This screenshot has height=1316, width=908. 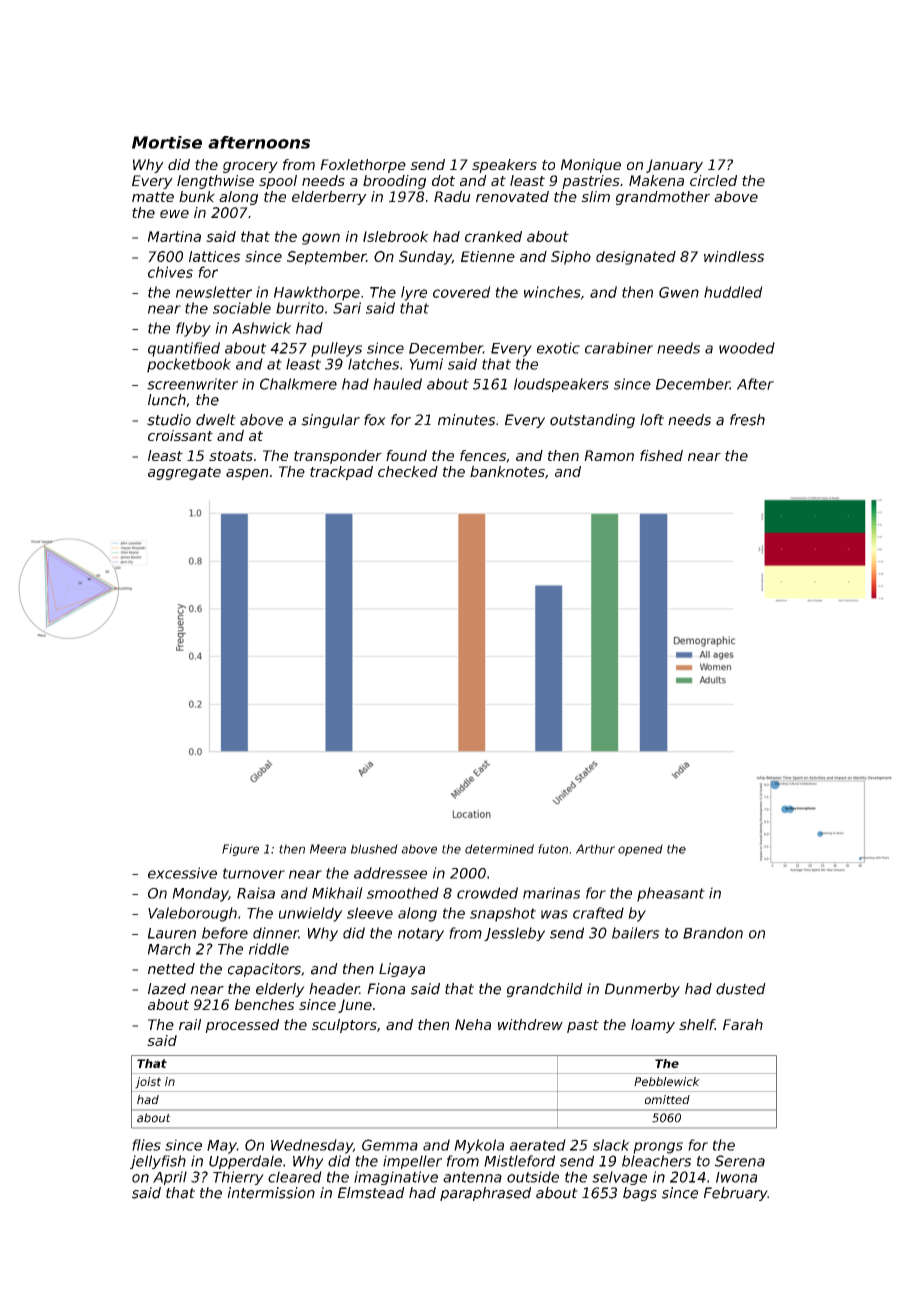 What do you see at coordinates (512, 196) in the screenshot?
I see `renovated` at bounding box center [512, 196].
